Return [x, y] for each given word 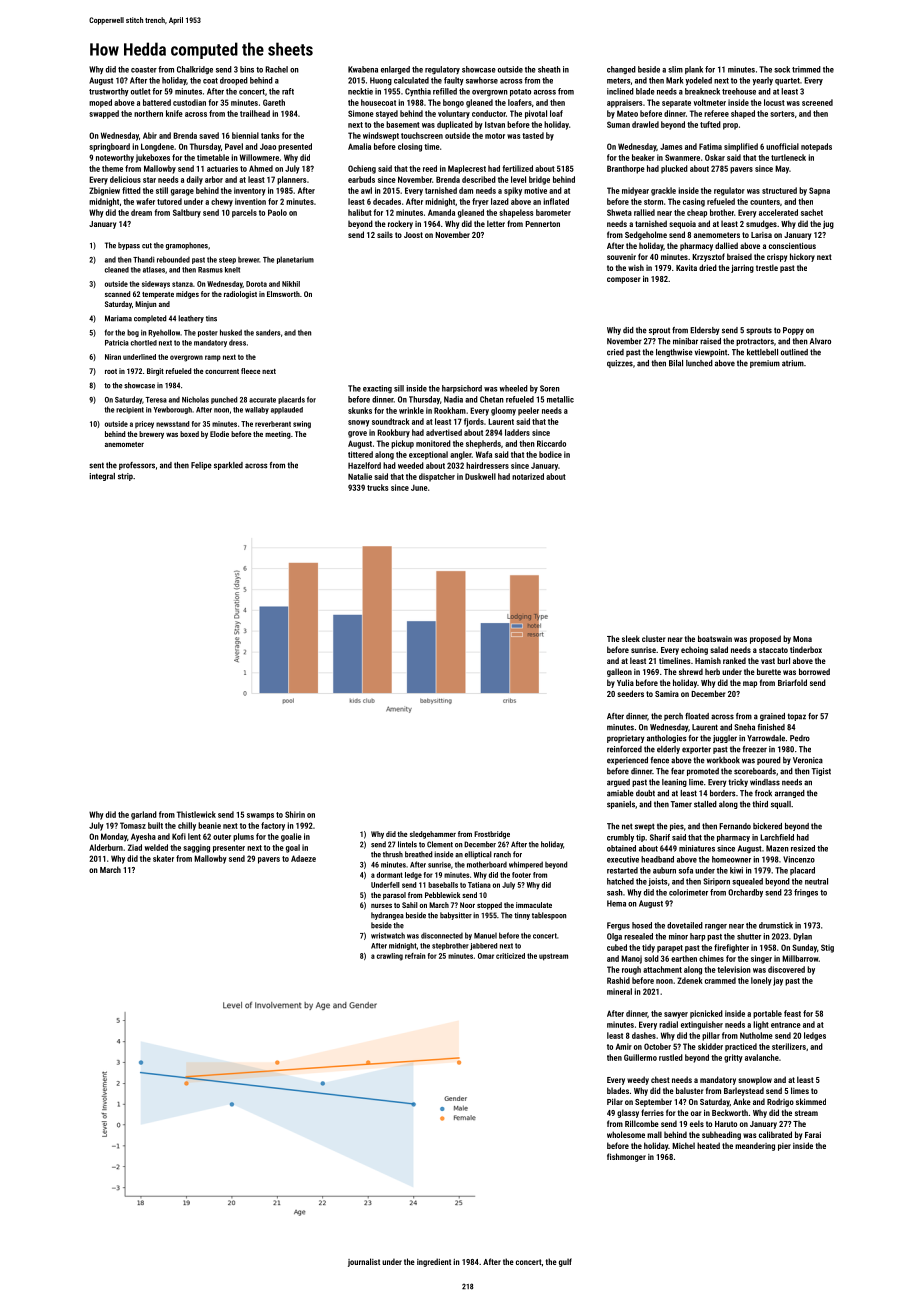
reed [430, 168]
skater [163, 858]
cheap [697, 213]
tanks [270, 135]
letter [496, 223]
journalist [364, 1262]
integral [102, 477]
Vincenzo [799, 859]
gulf [565, 1262]
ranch [502, 854]
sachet [812, 212]
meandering [755, 1146]
